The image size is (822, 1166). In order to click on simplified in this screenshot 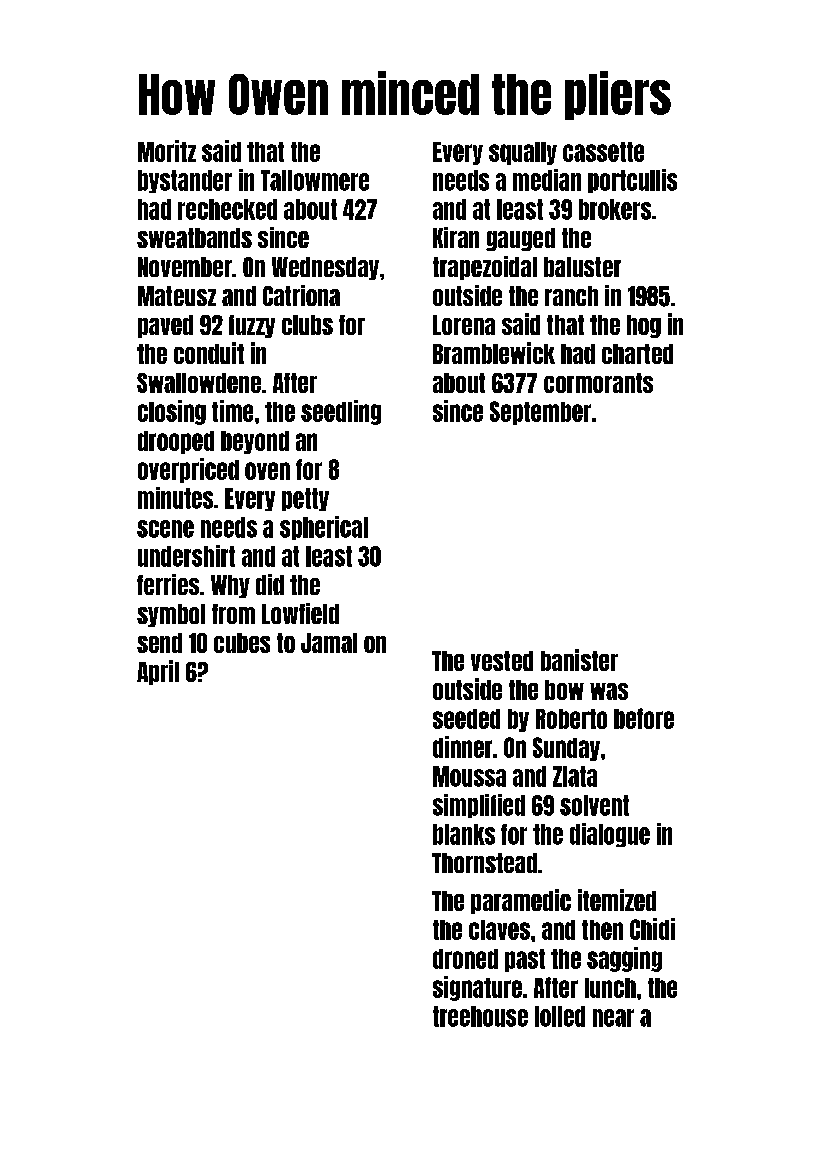, I will do `click(479, 806)`.
